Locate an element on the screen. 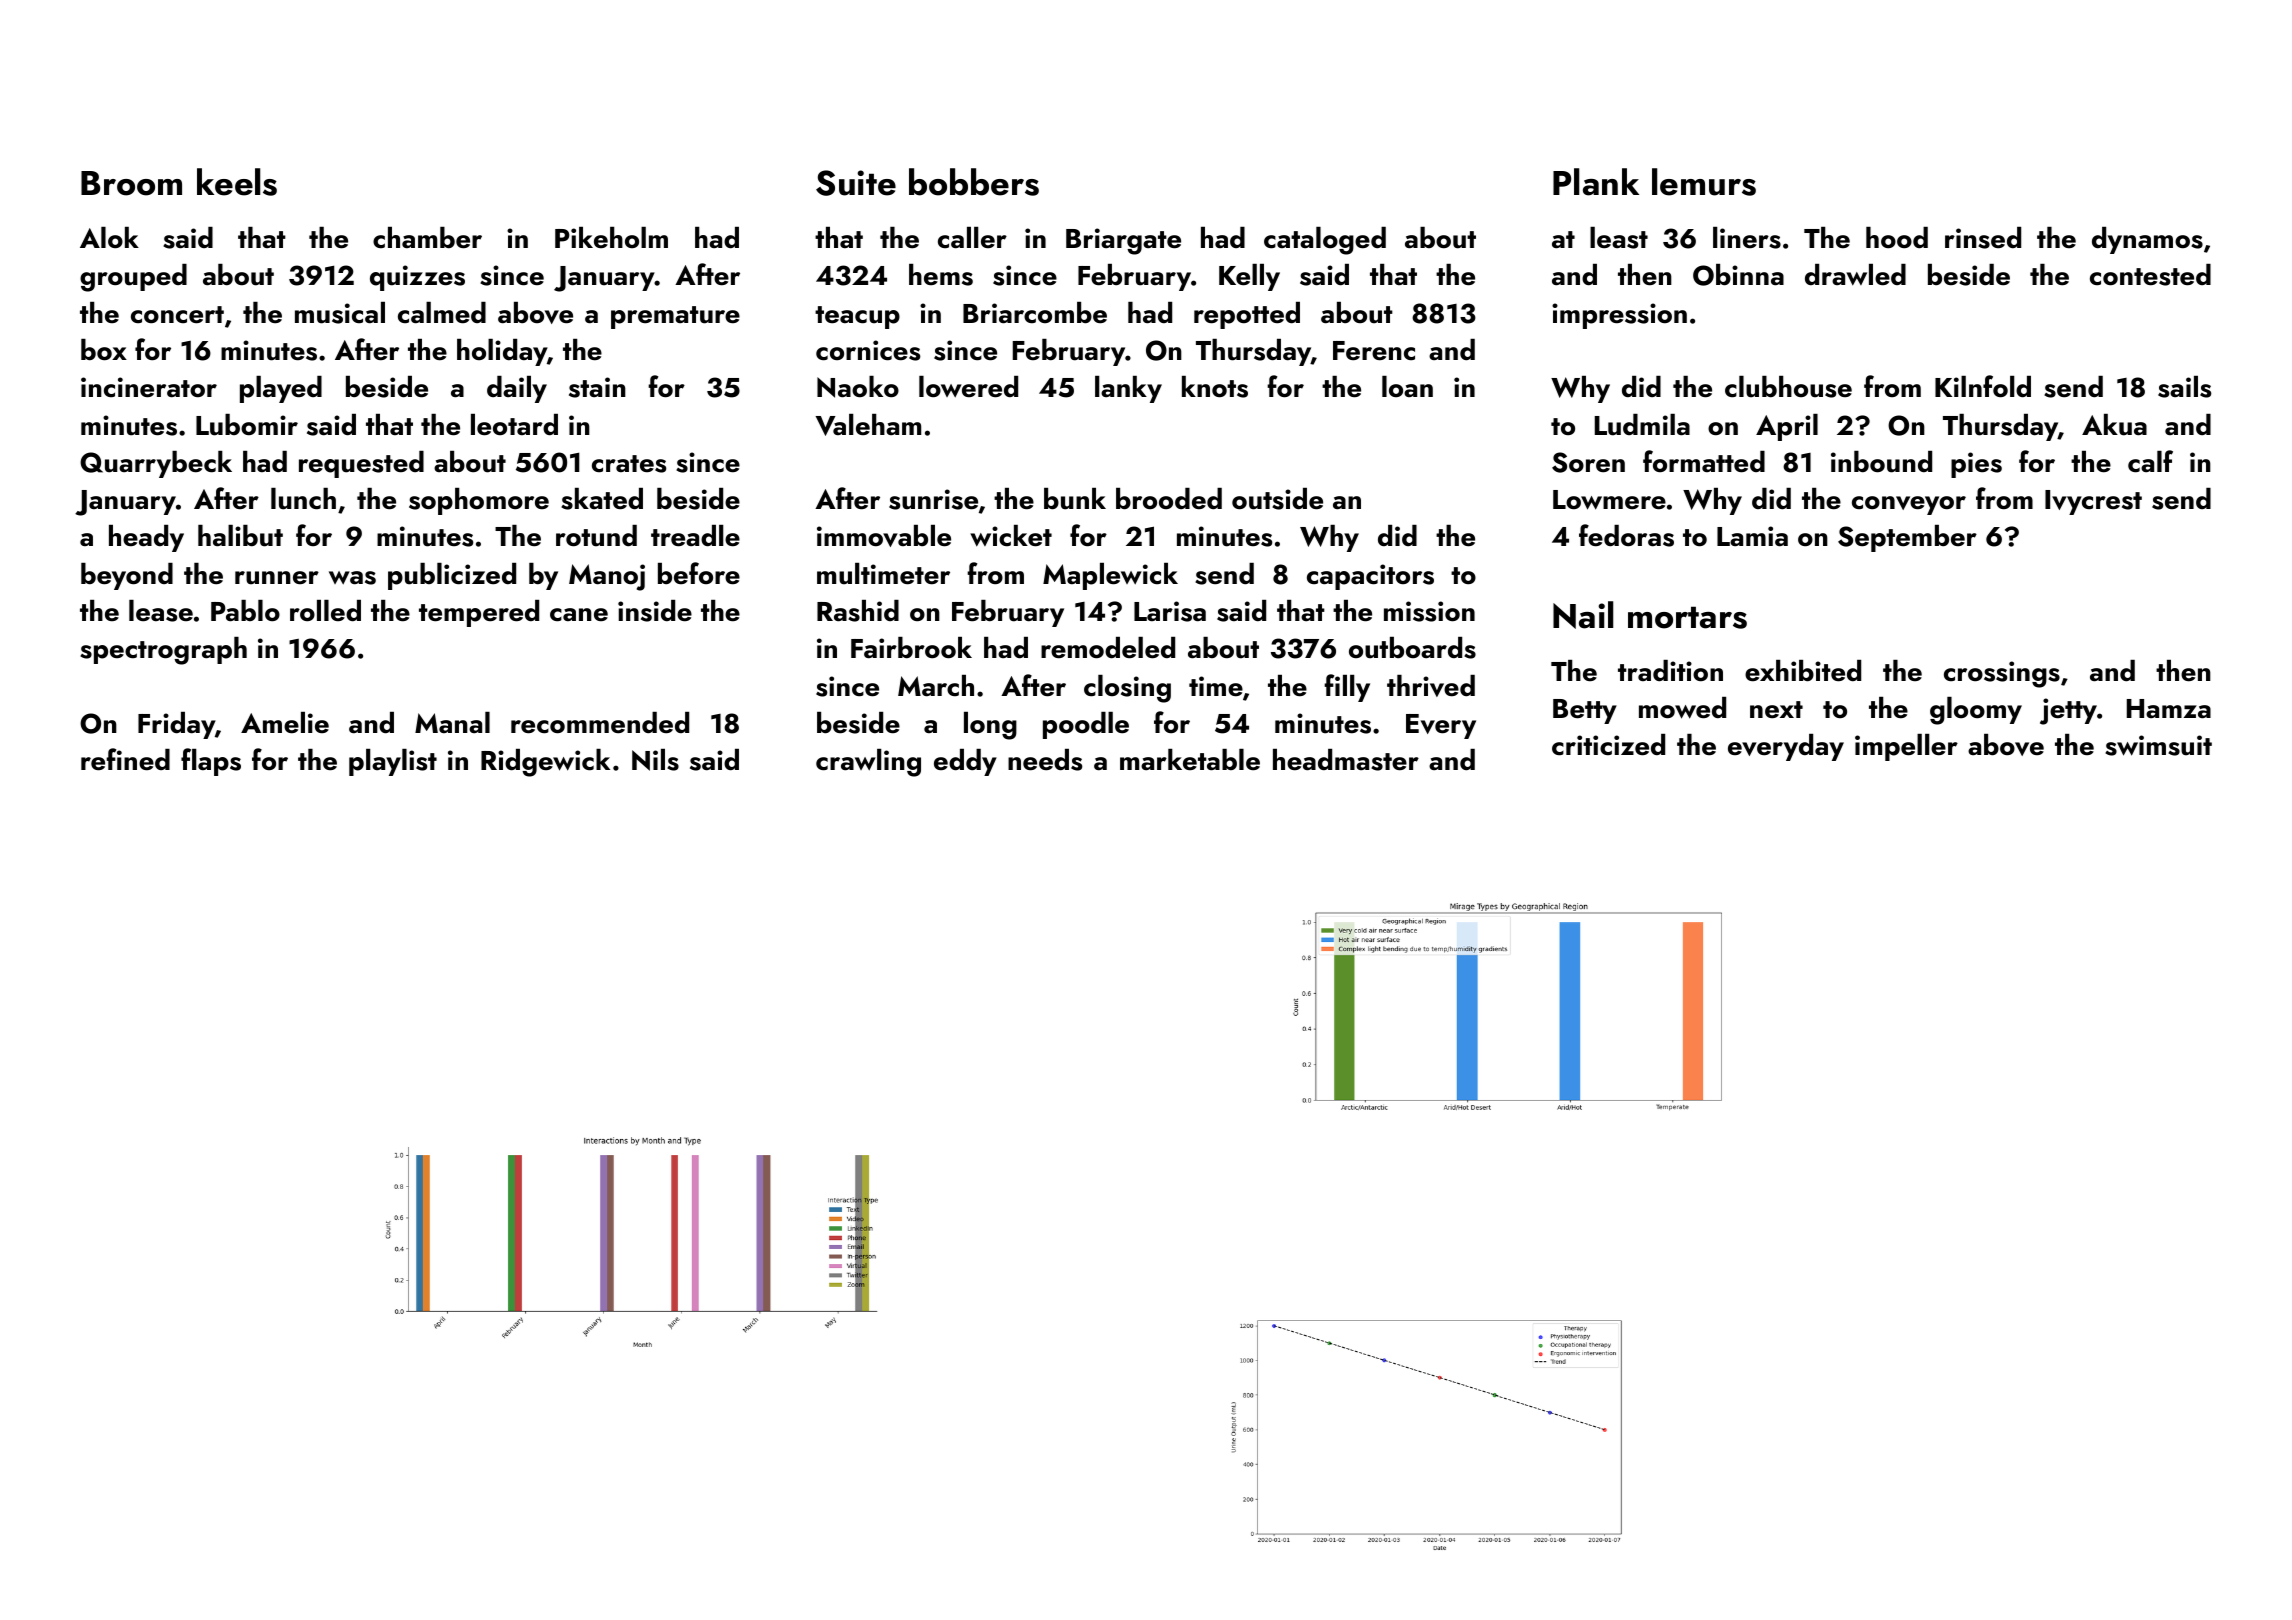 The image size is (2292, 1620). Pikeholm is located at coordinates (611, 237).
